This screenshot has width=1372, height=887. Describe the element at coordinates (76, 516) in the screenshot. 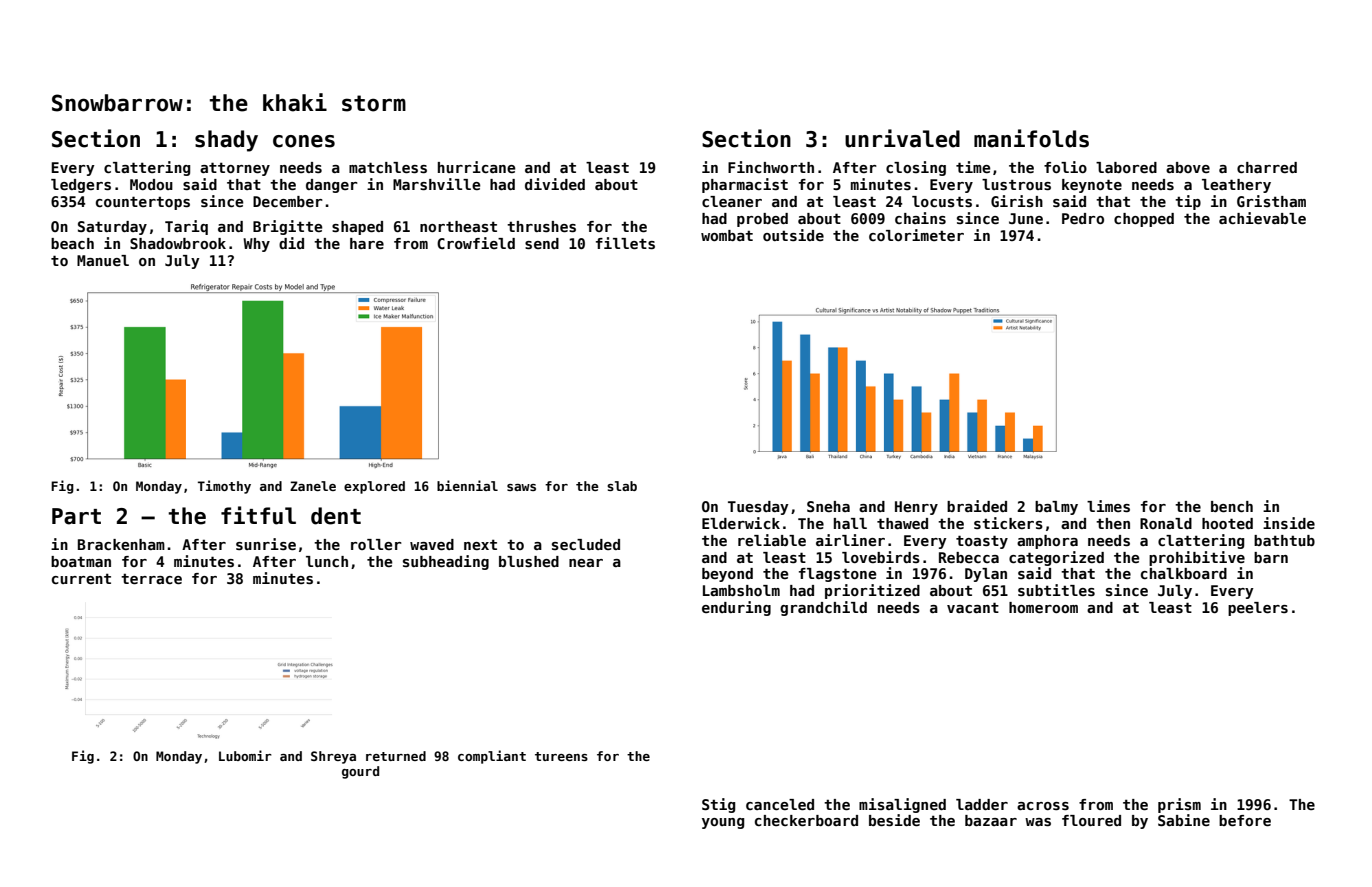

I see `Part` at that location.
